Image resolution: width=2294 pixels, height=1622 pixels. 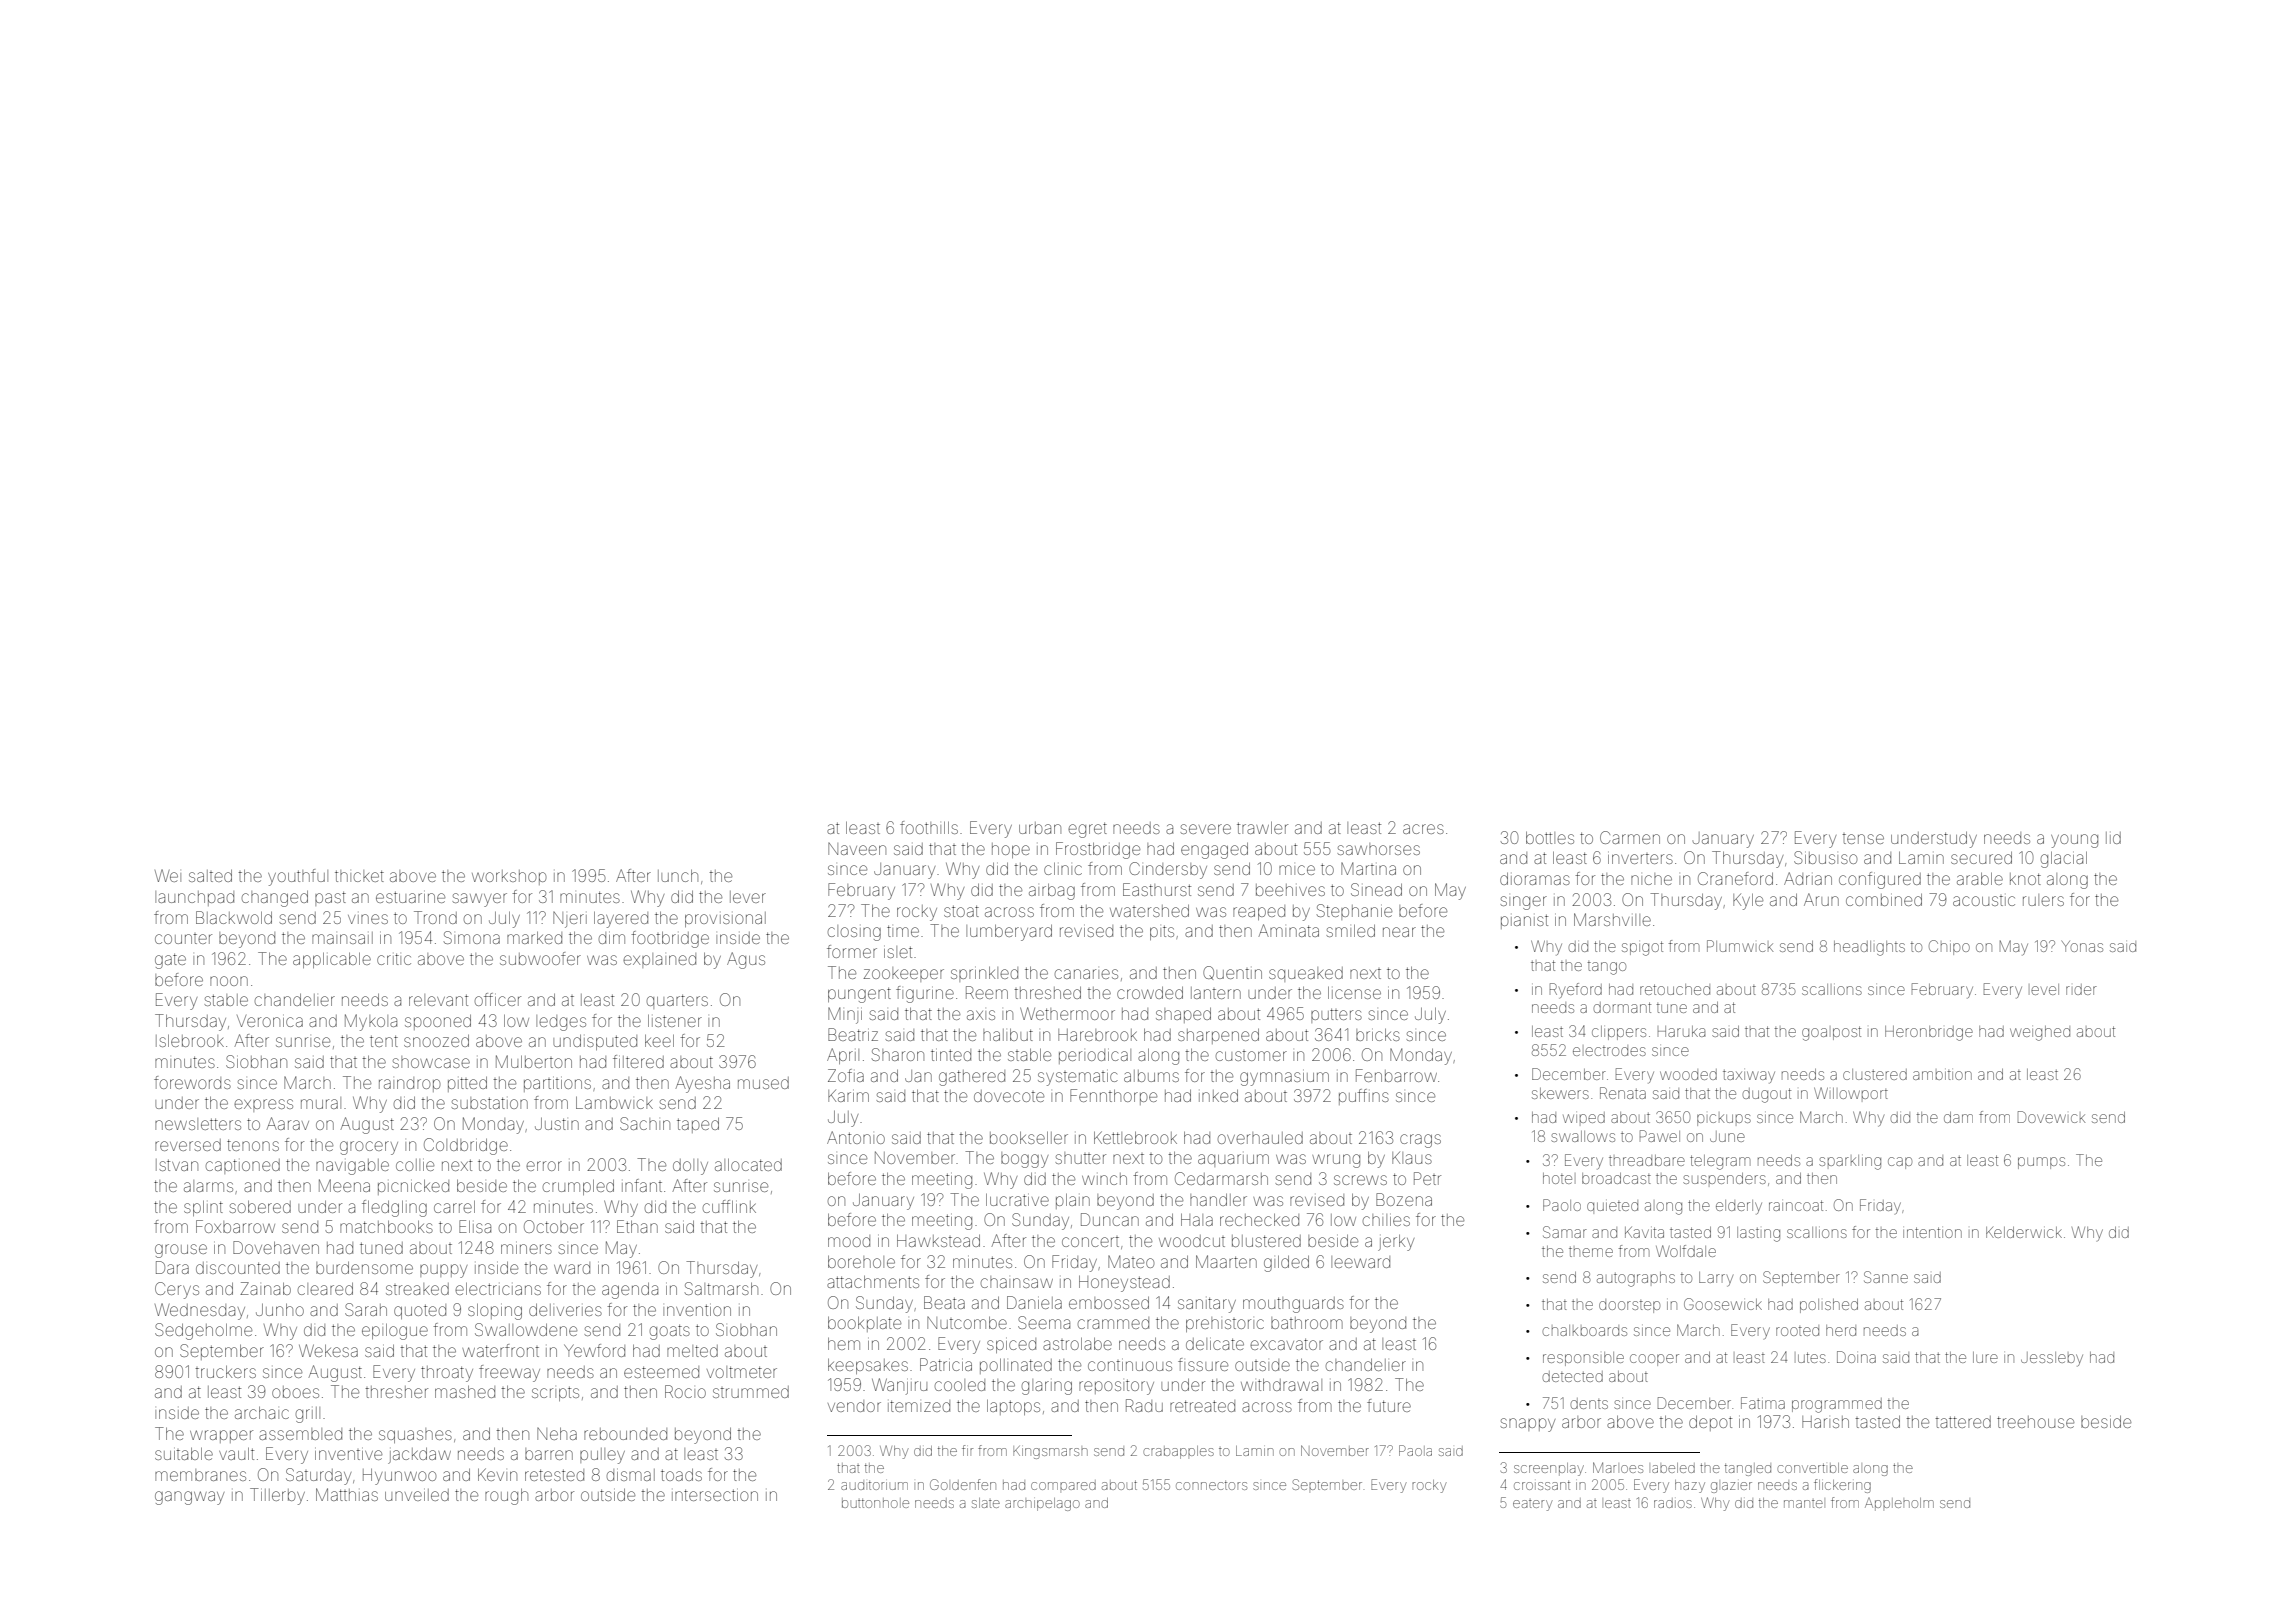 What do you see at coordinates (189, 1498) in the screenshot?
I see `gangway` at bounding box center [189, 1498].
